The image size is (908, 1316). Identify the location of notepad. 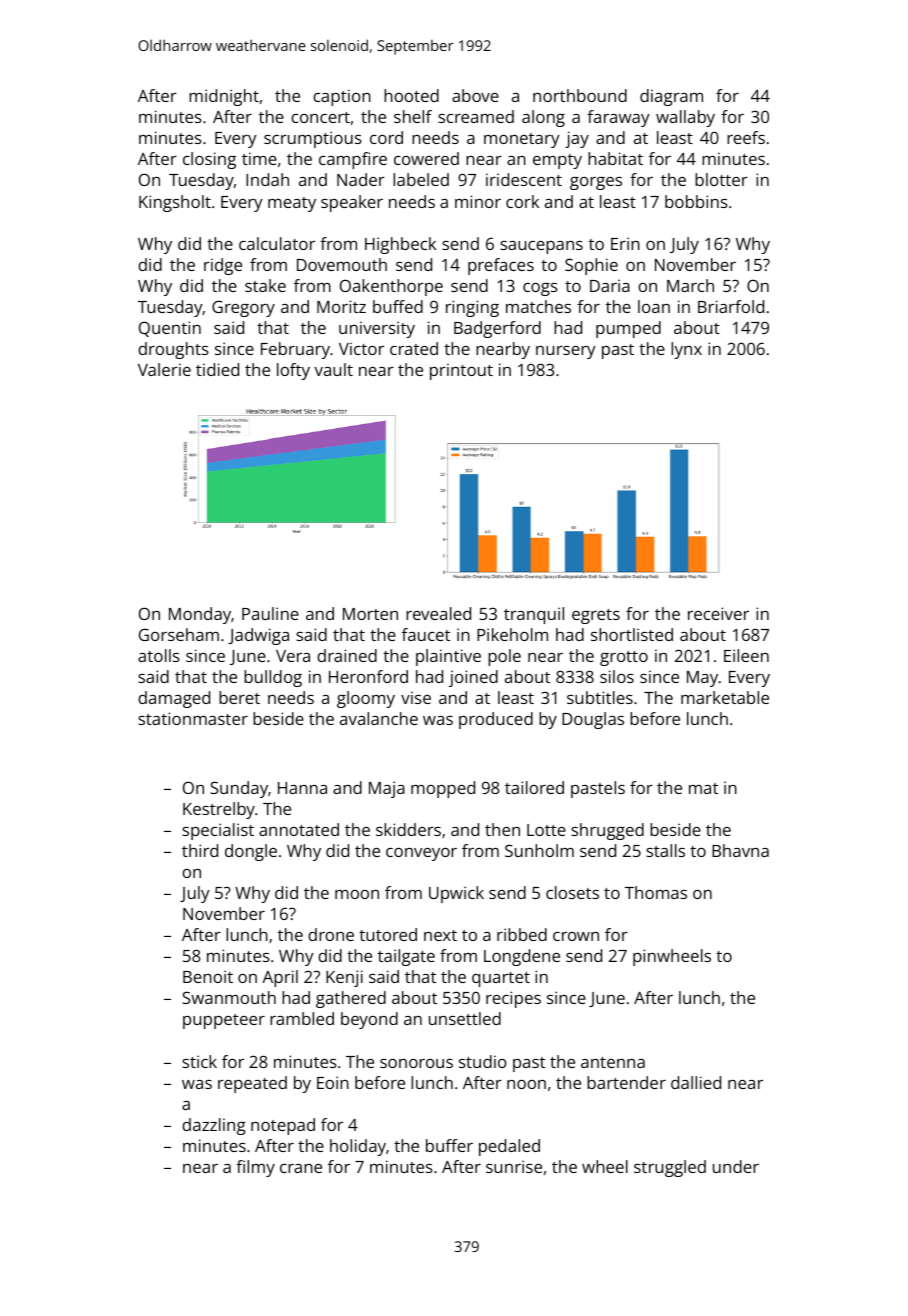
(283, 1126).
